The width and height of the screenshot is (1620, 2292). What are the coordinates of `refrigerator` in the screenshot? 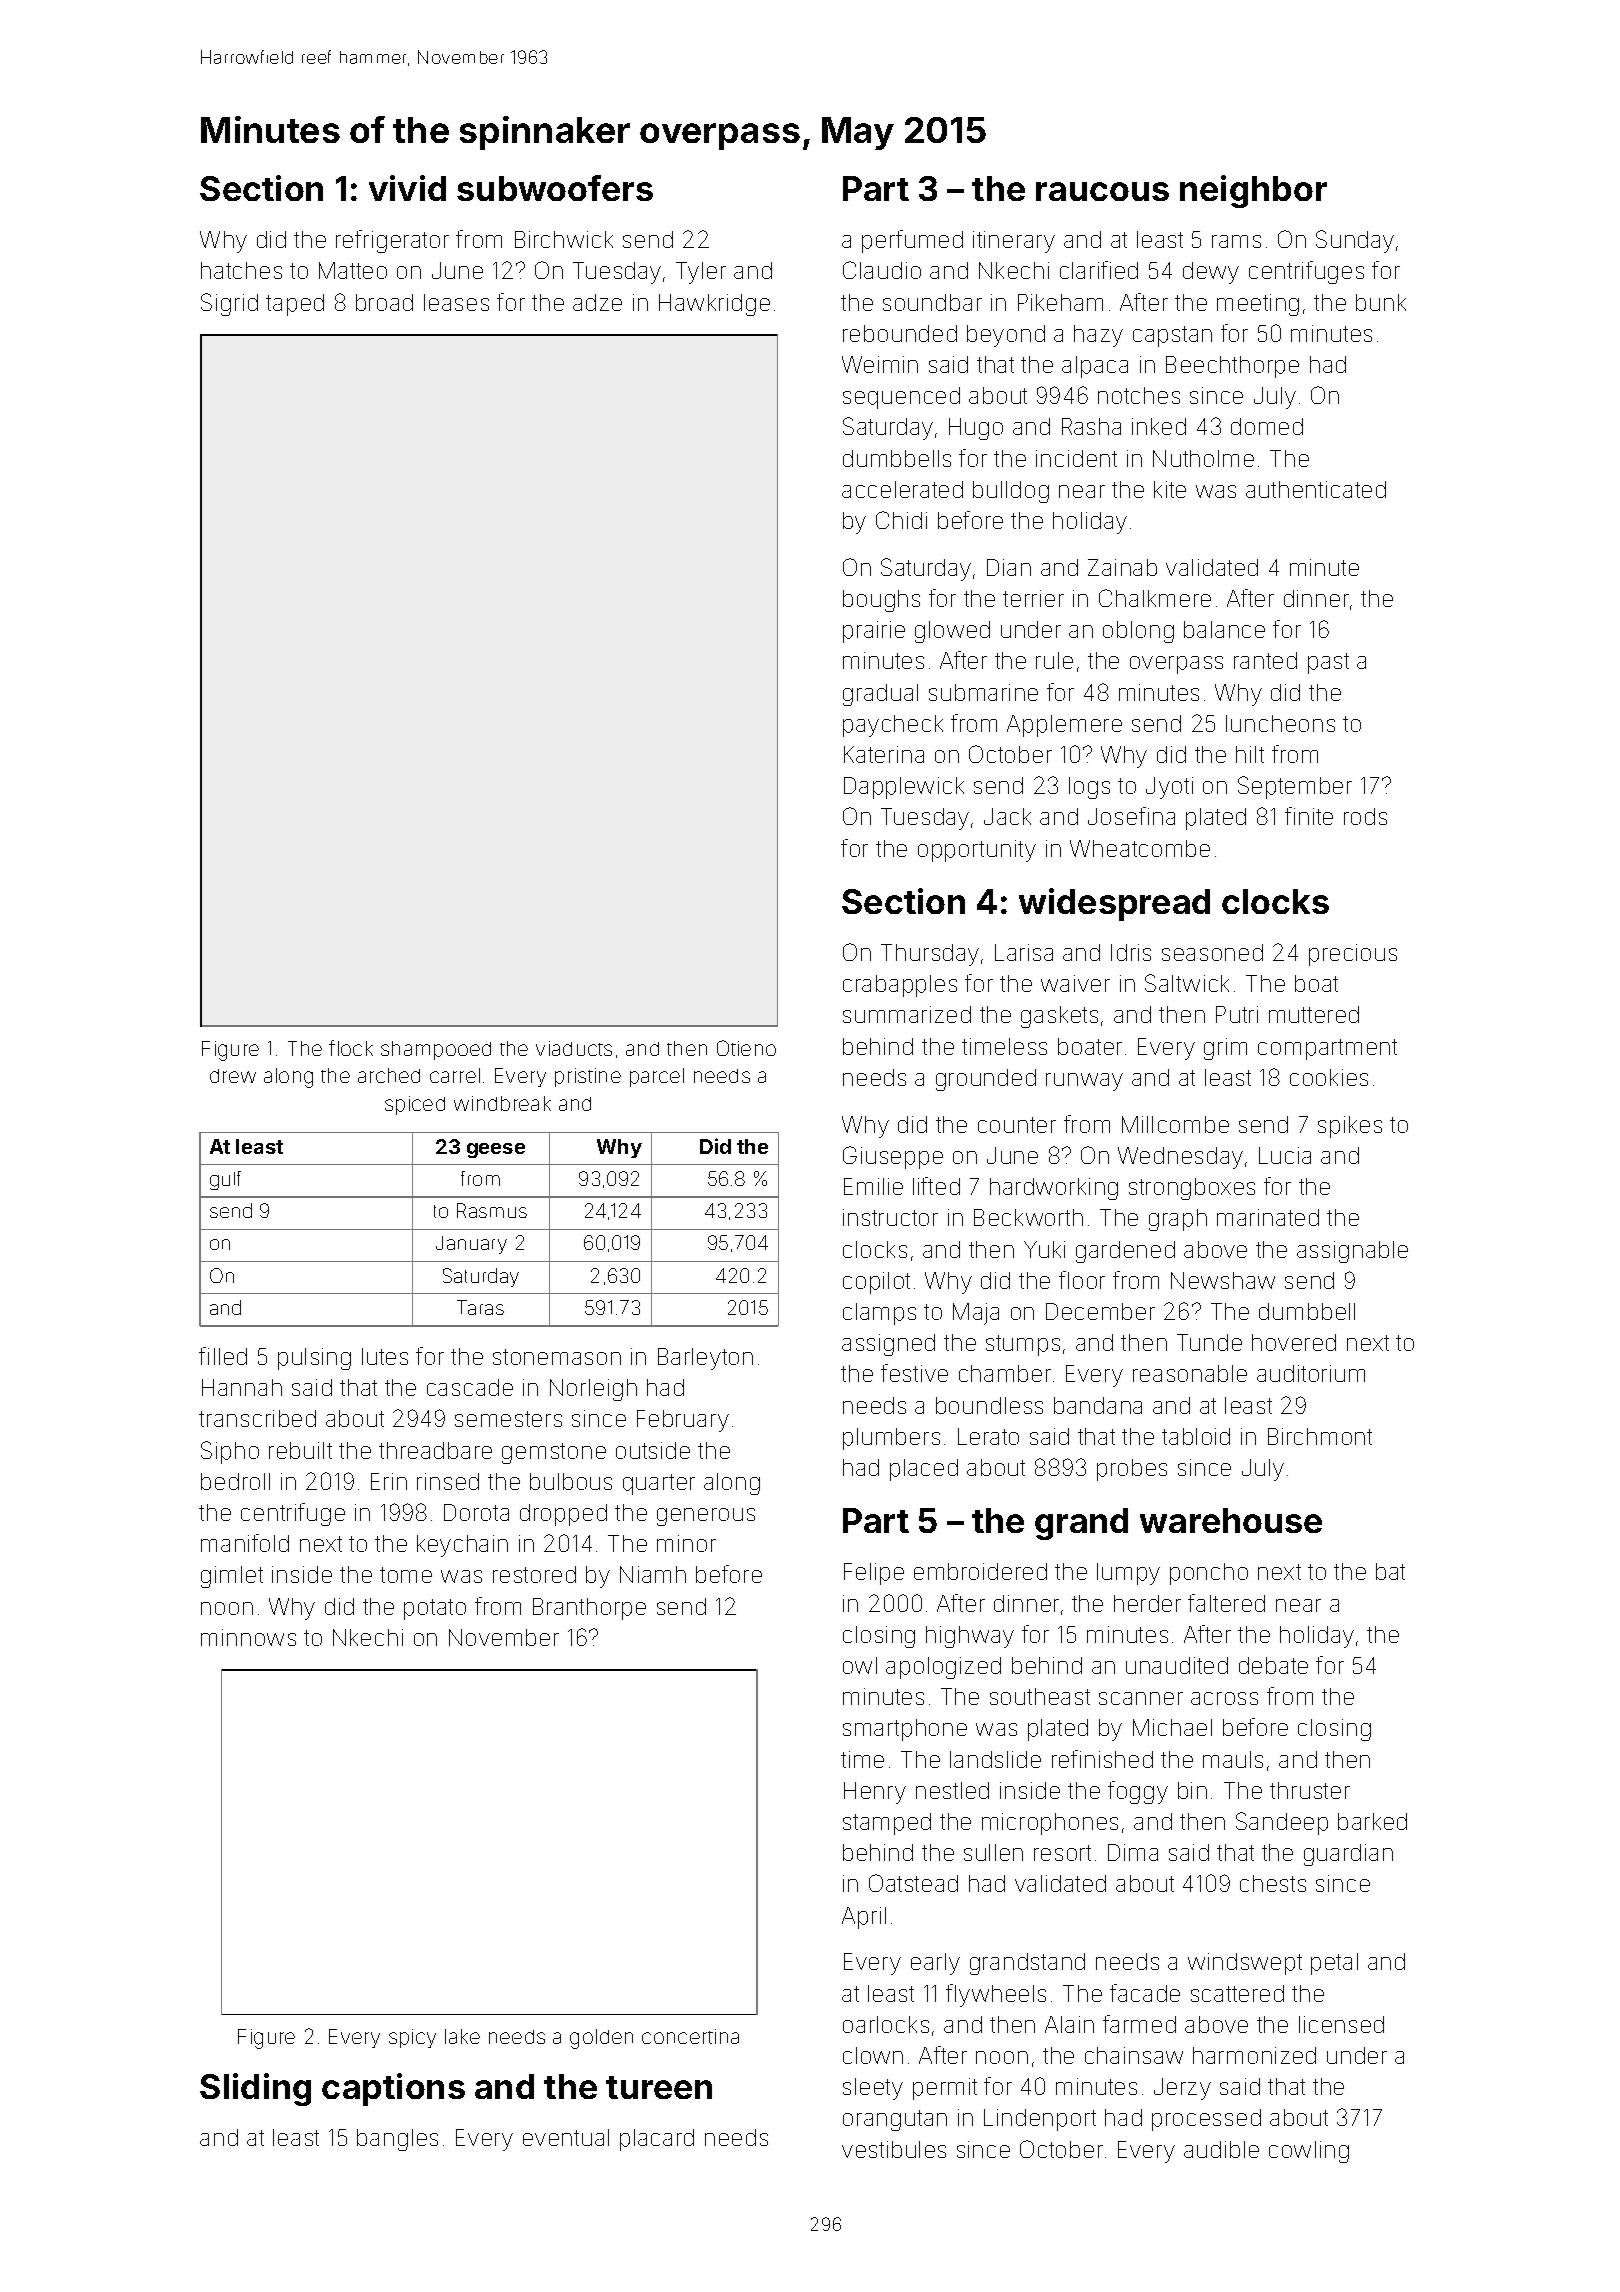 It's located at (392, 241).
